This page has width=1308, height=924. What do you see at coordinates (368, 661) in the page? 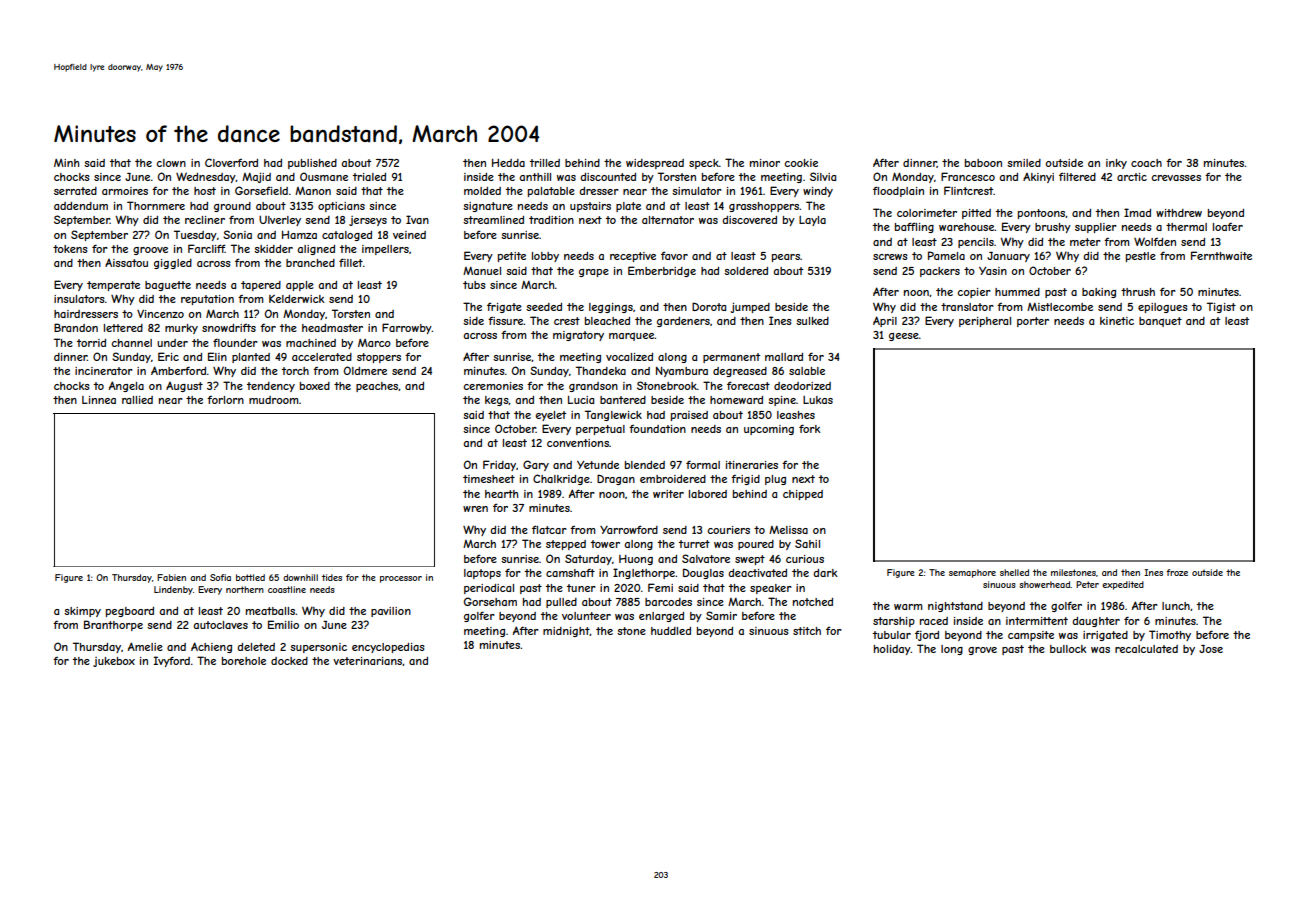
I see `veterinarians` at bounding box center [368, 661].
